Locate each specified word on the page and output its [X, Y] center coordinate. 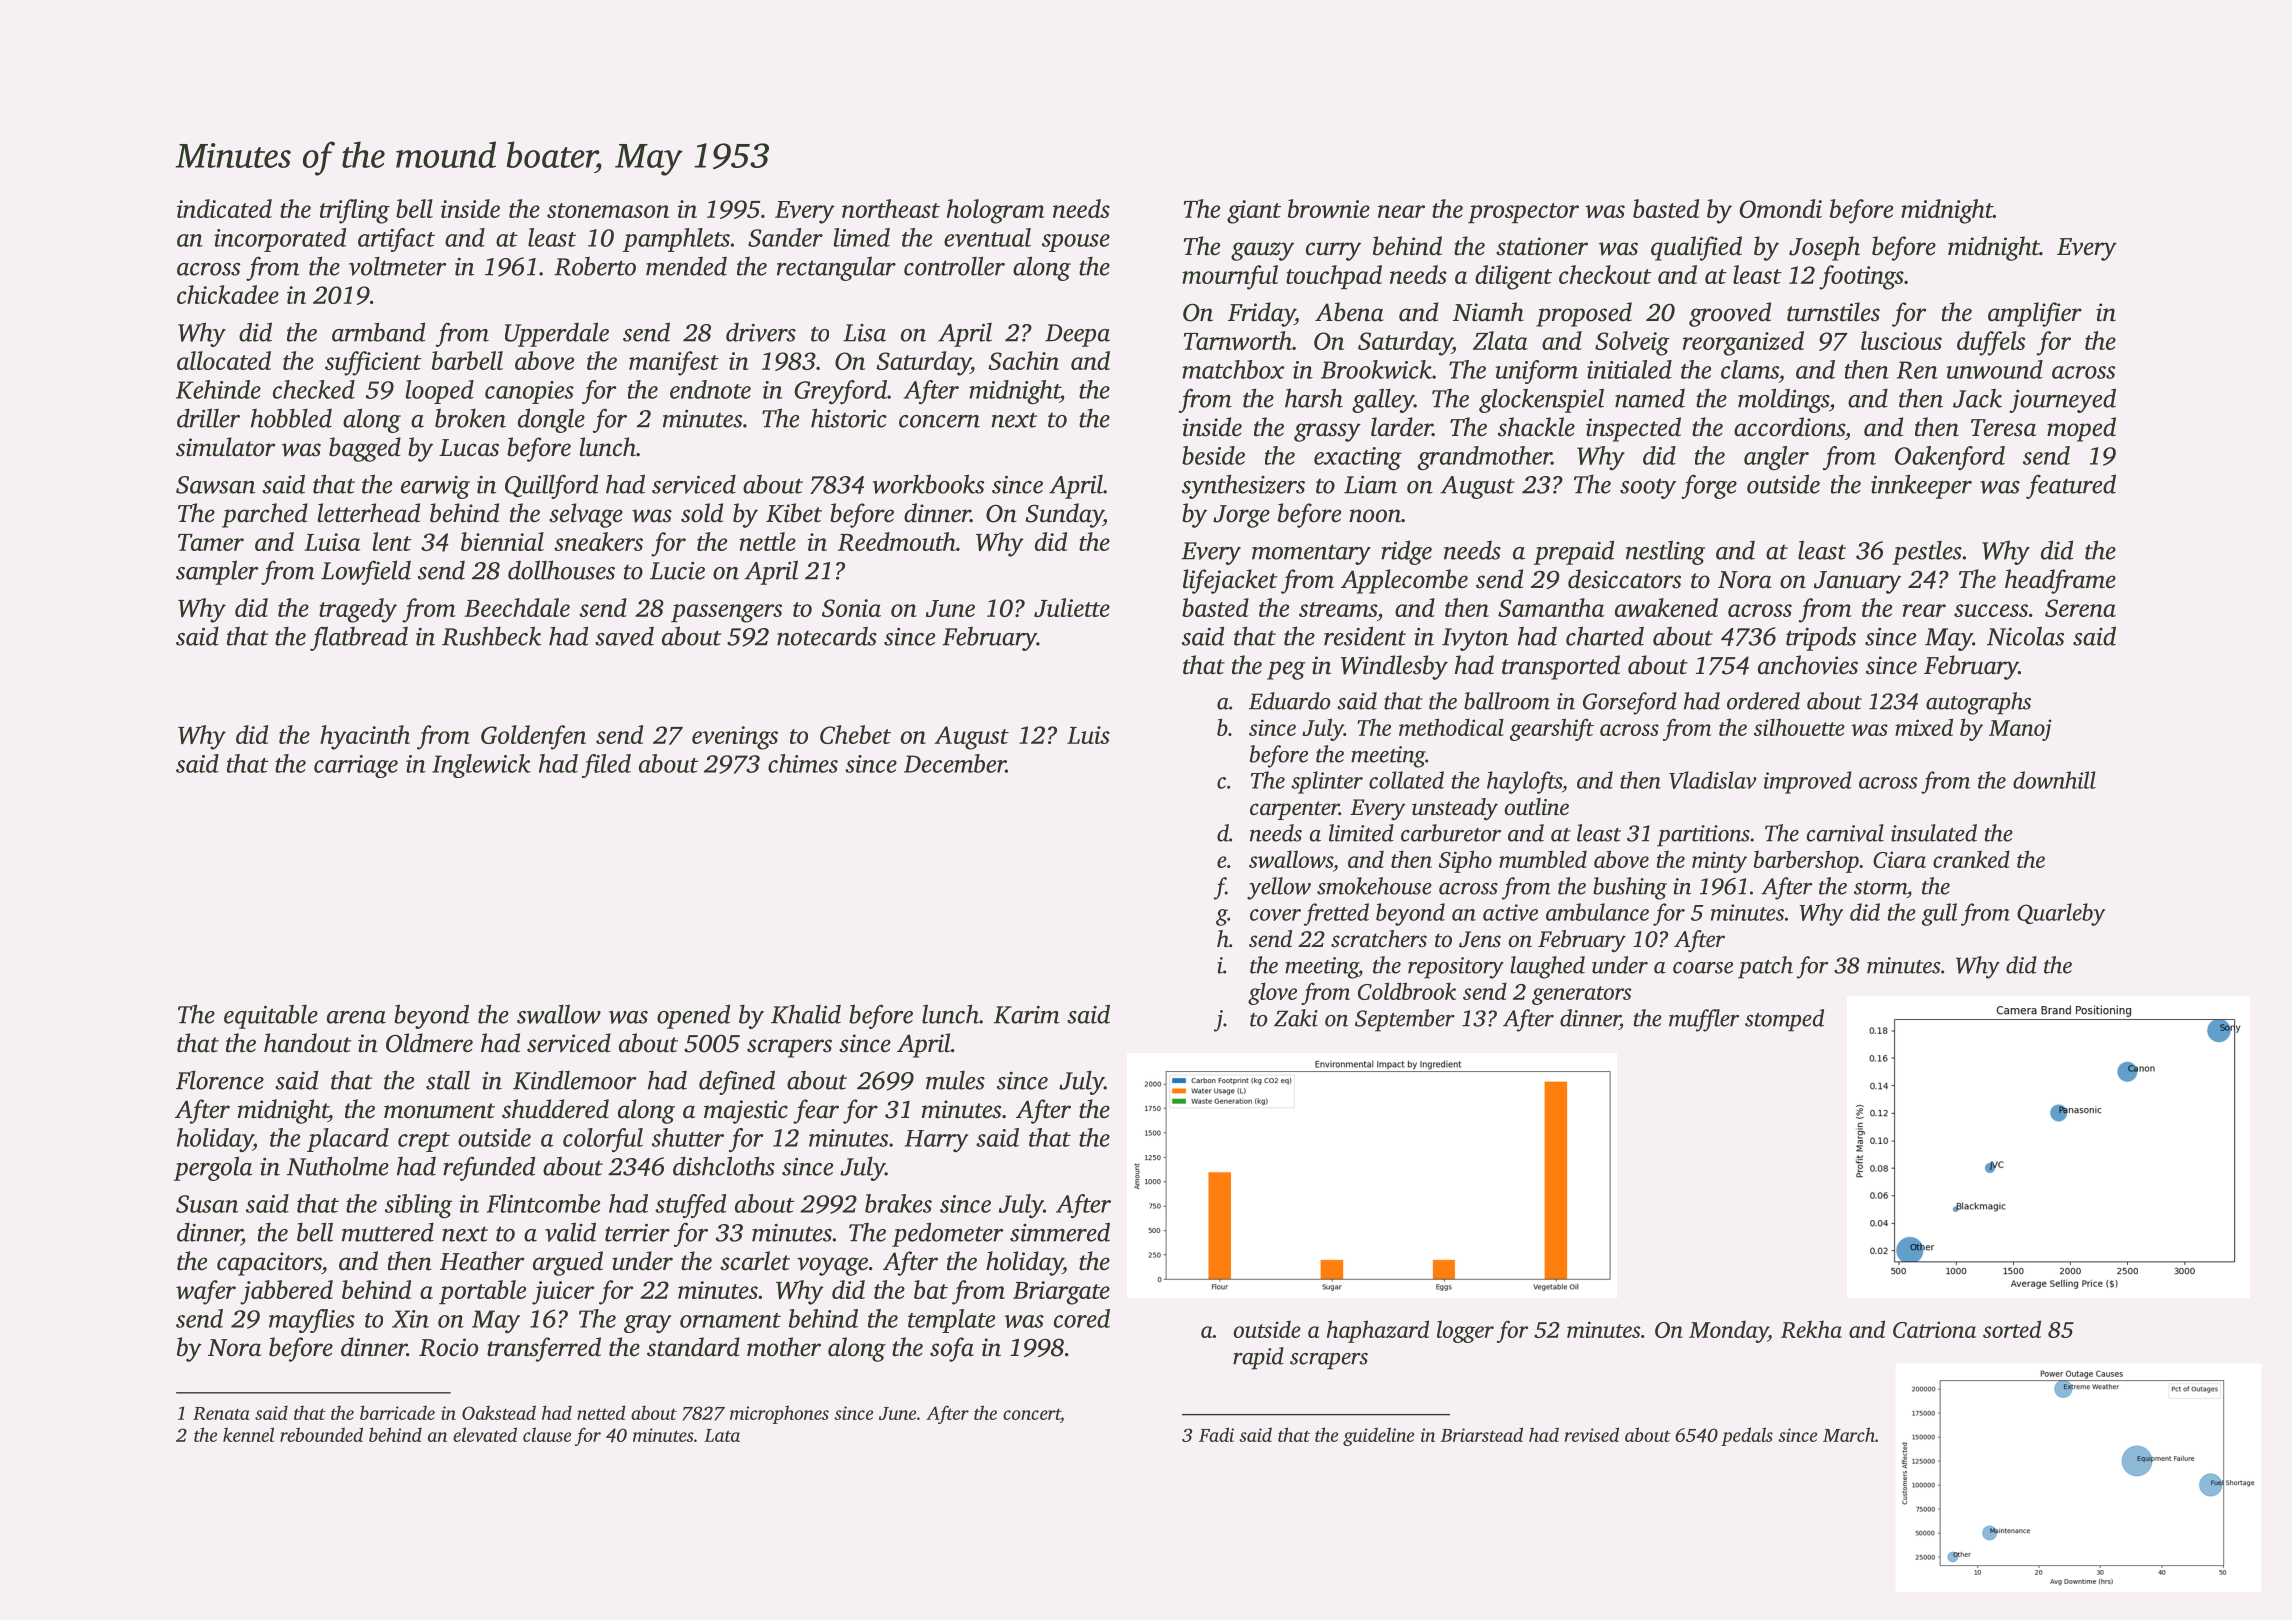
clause [547, 1434]
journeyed [2062, 400]
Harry [936, 1141]
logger [1465, 1331]
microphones [779, 1414]
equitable [271, 1017]
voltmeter [398, 266]
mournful [1230, 277]
